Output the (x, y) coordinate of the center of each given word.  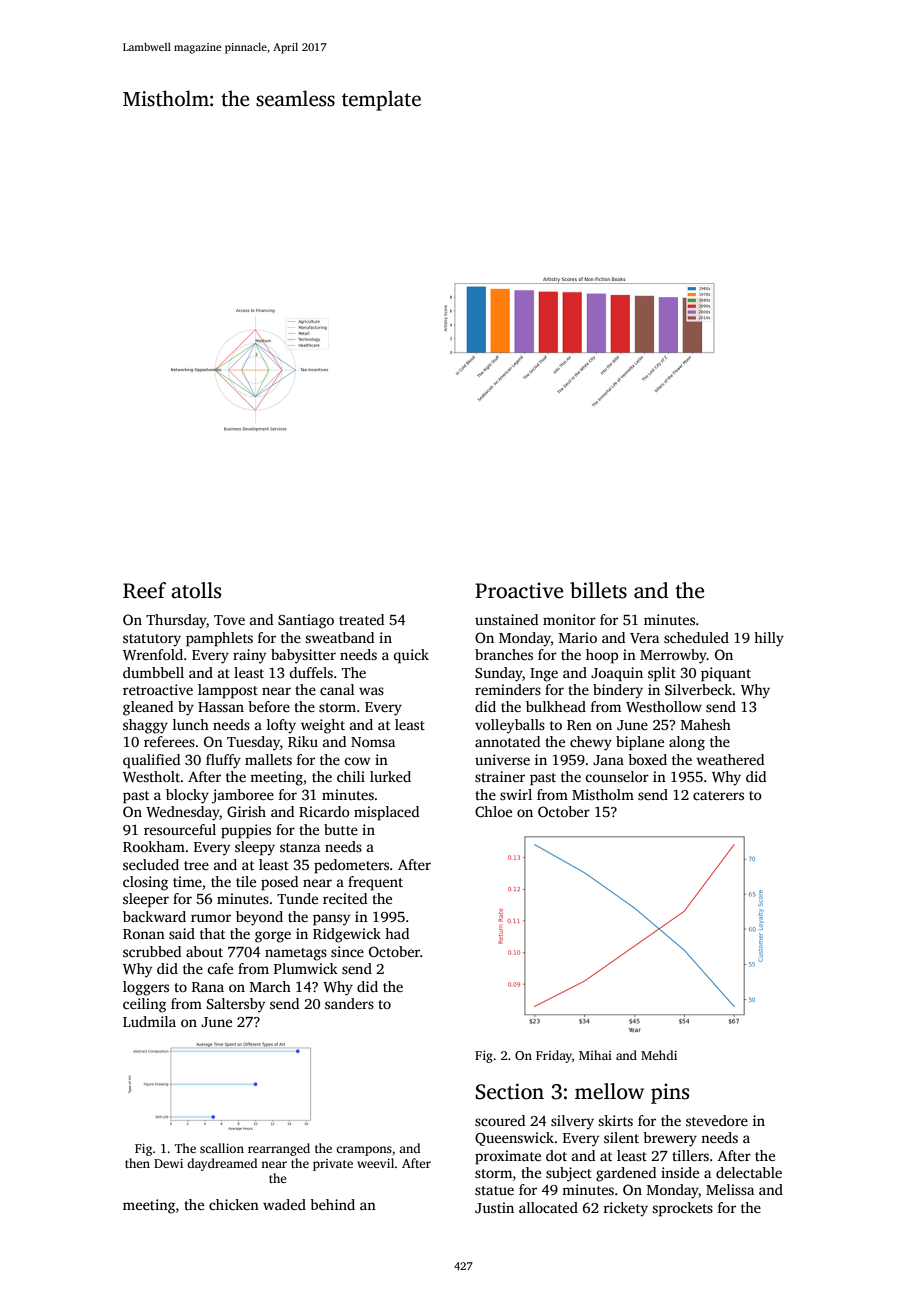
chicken (234, 1204)
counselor (617, 776)
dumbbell (153, 672)
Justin (494, 1207)
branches (504, 654)
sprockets (682, 1209)
